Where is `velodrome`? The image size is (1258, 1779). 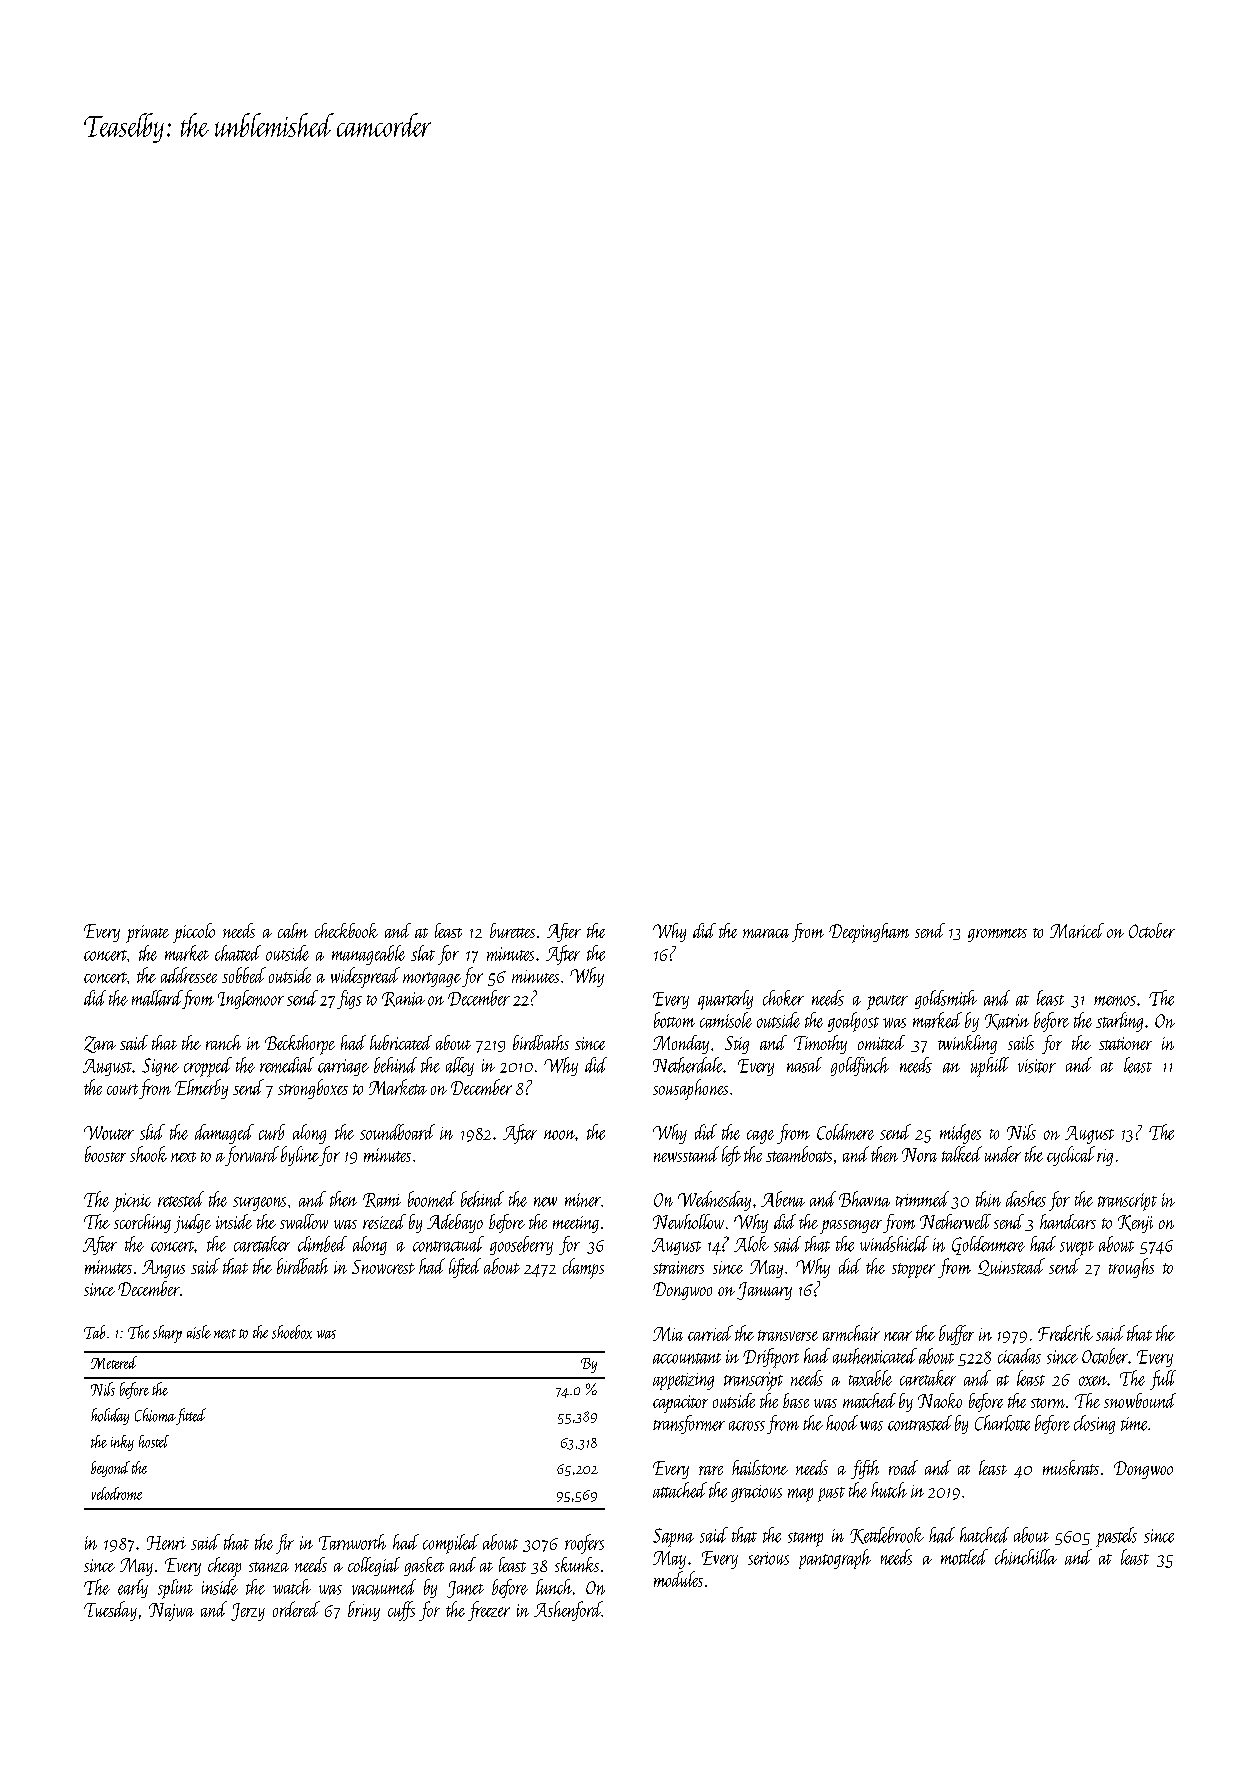 velodrome is located at coordinates (117, 1493).
